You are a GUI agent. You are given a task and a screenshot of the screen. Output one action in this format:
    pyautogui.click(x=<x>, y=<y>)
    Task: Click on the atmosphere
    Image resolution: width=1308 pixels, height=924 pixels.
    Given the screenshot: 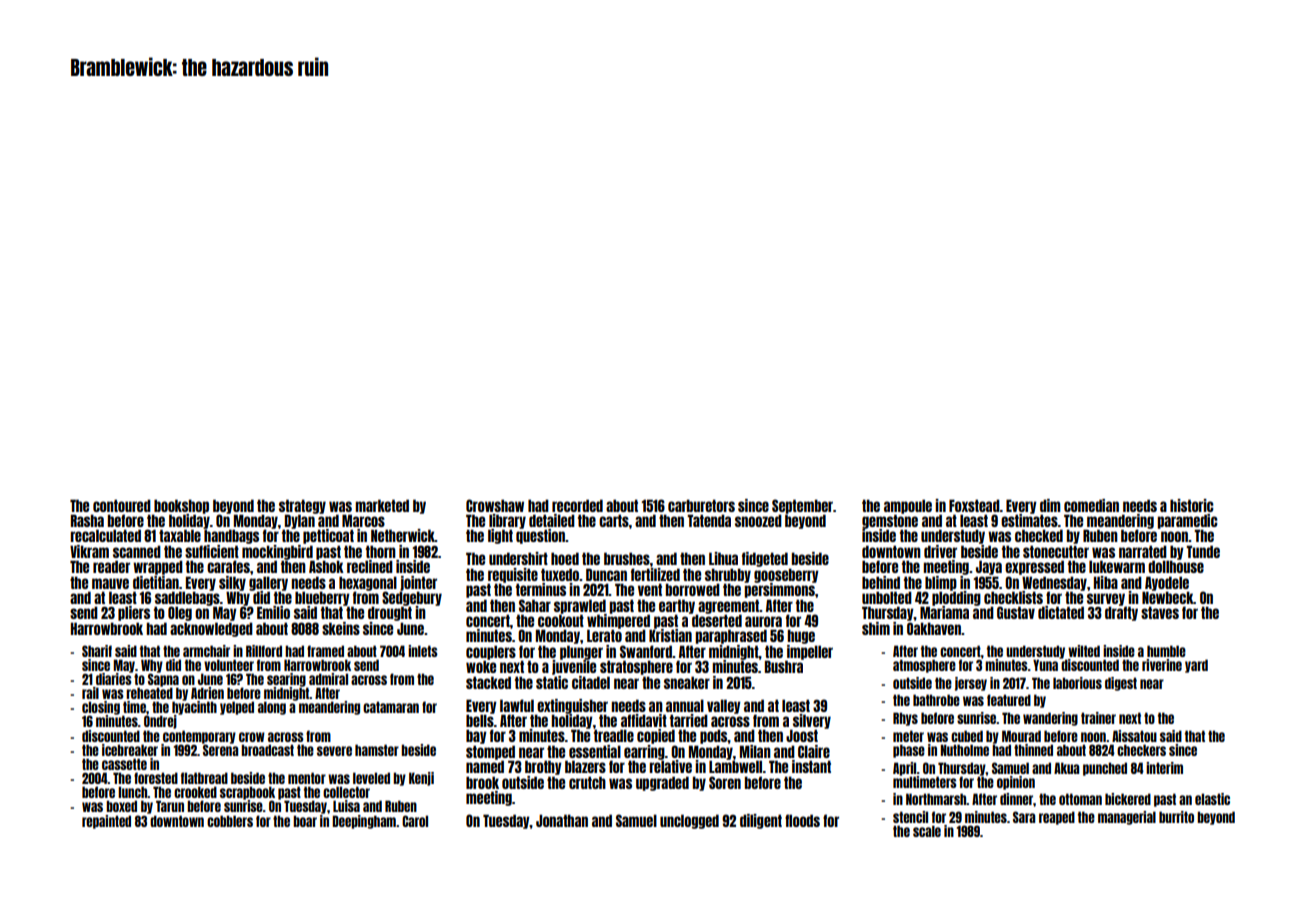 What is the action you would take?
    pyautogui.click(x=924, y=666)
